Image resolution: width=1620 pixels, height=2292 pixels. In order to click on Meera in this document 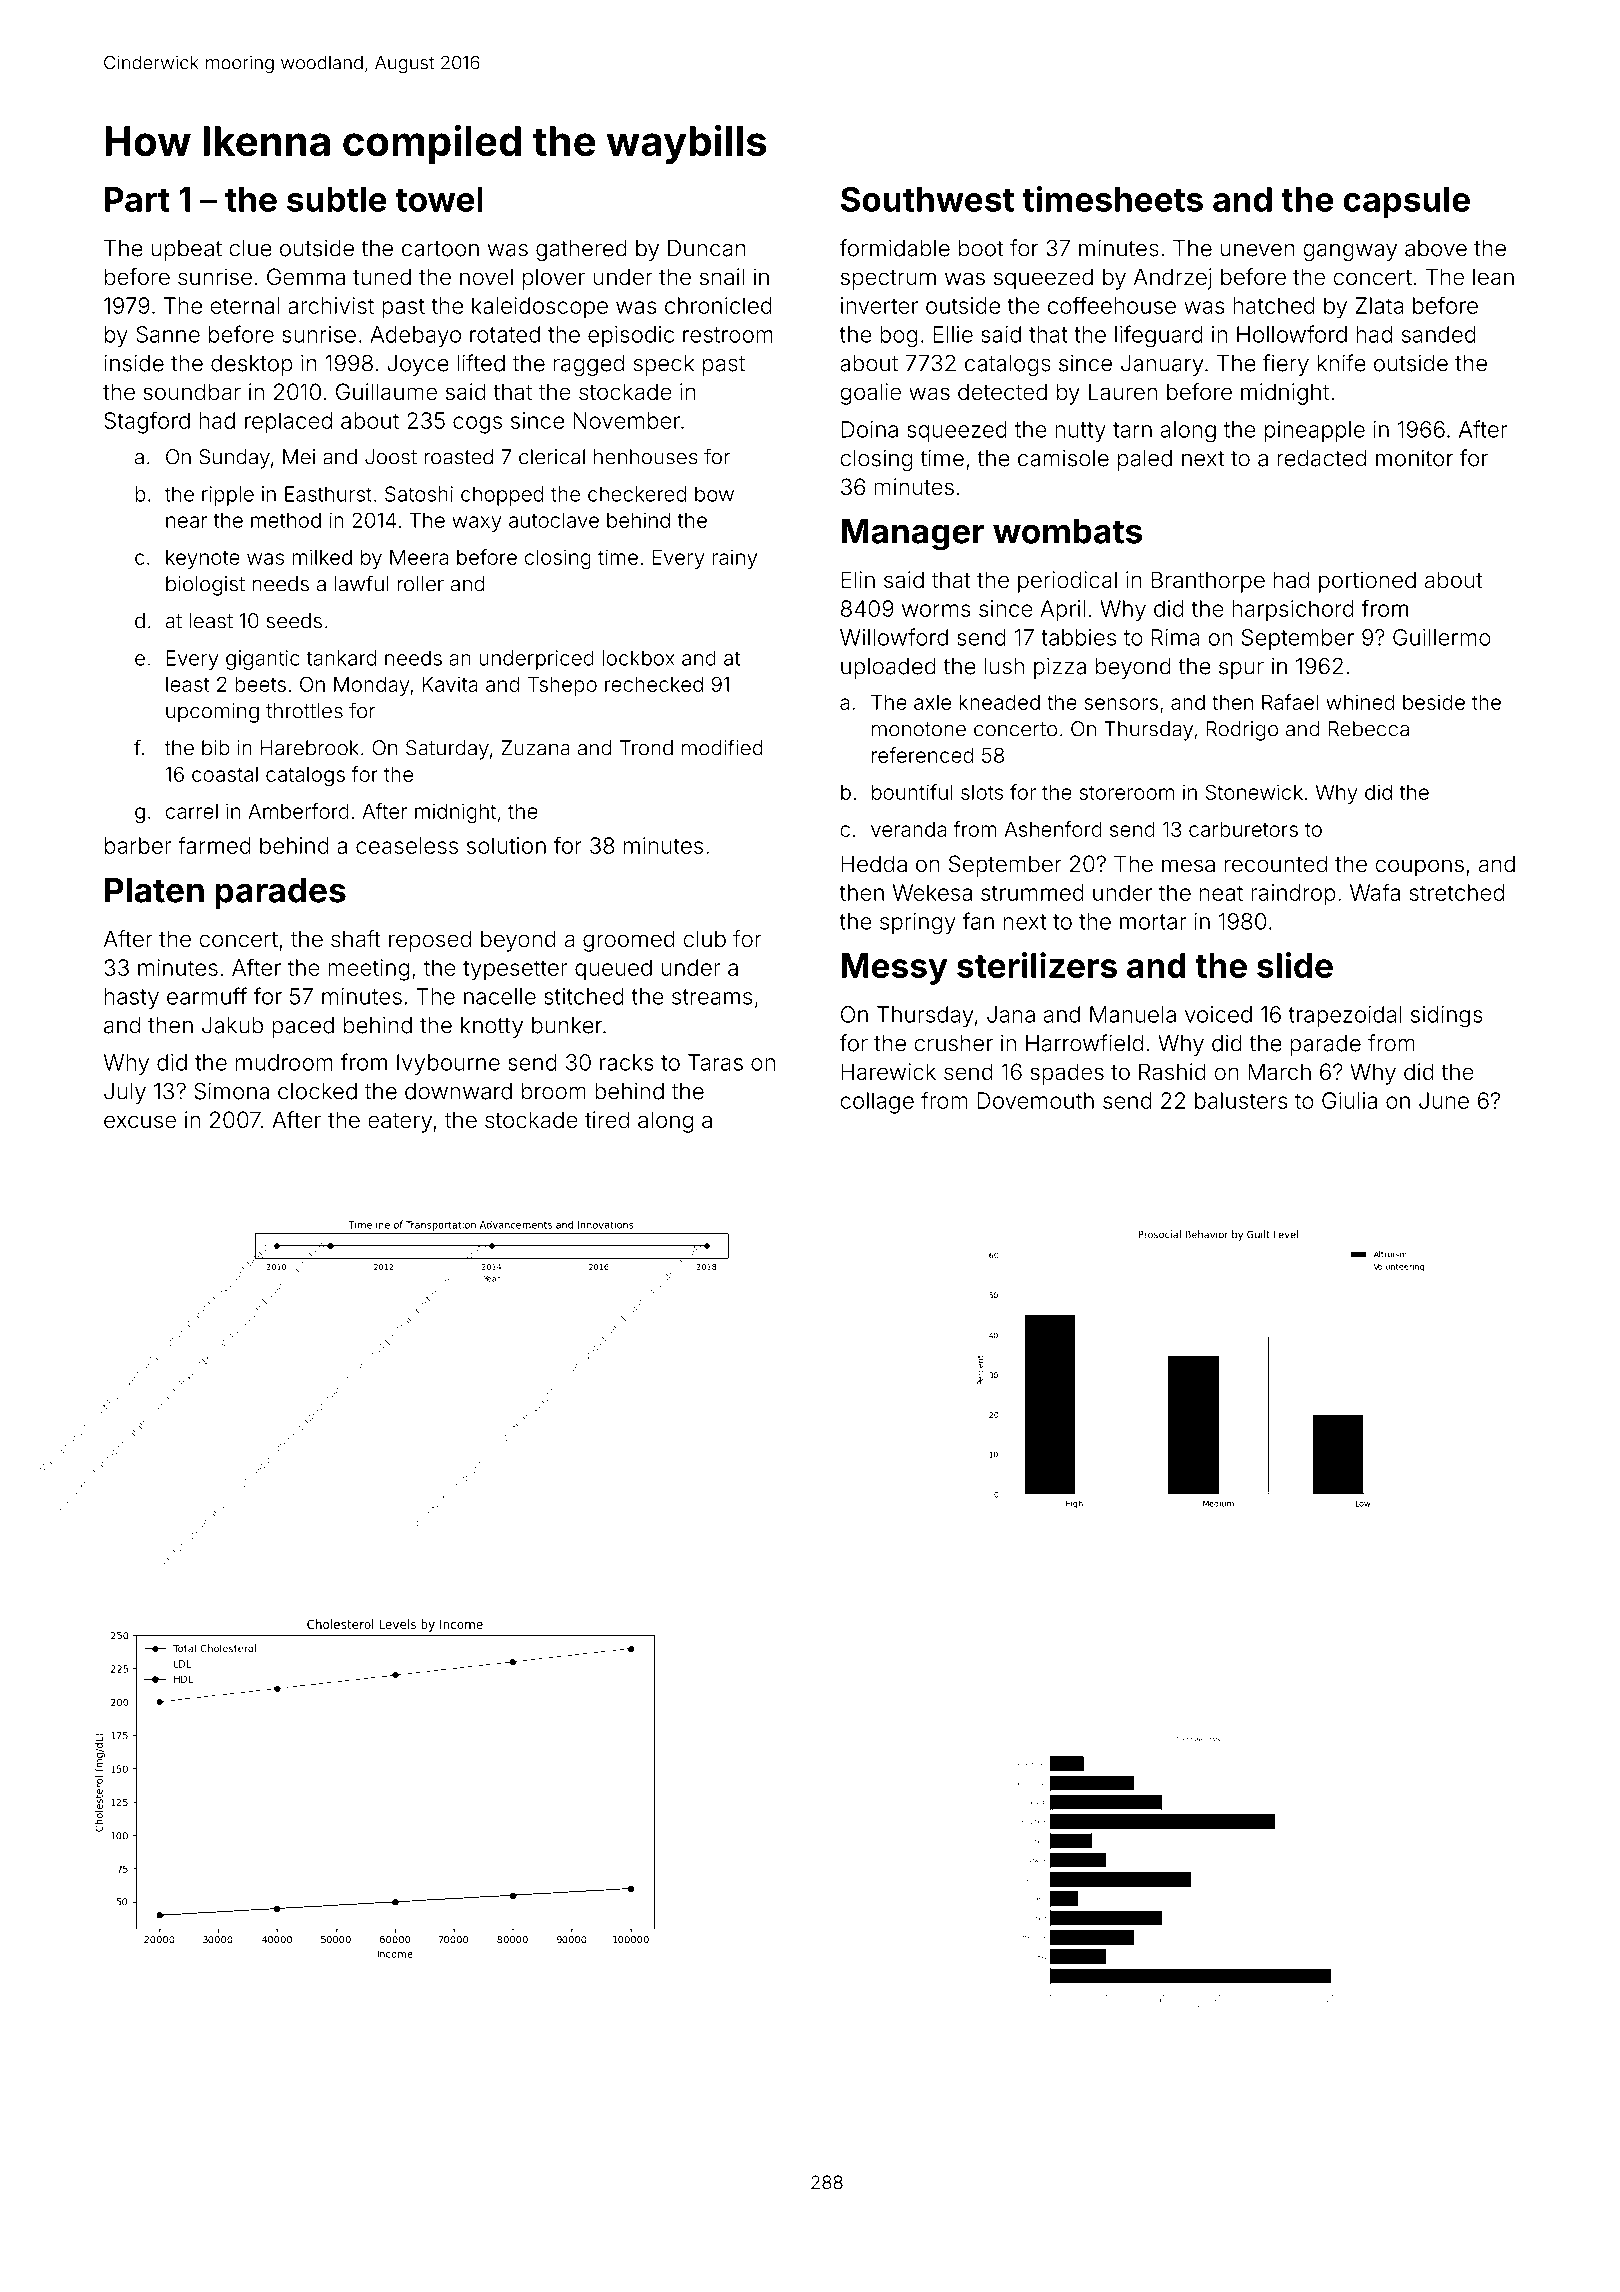, I will do `click(419, 557)`.
